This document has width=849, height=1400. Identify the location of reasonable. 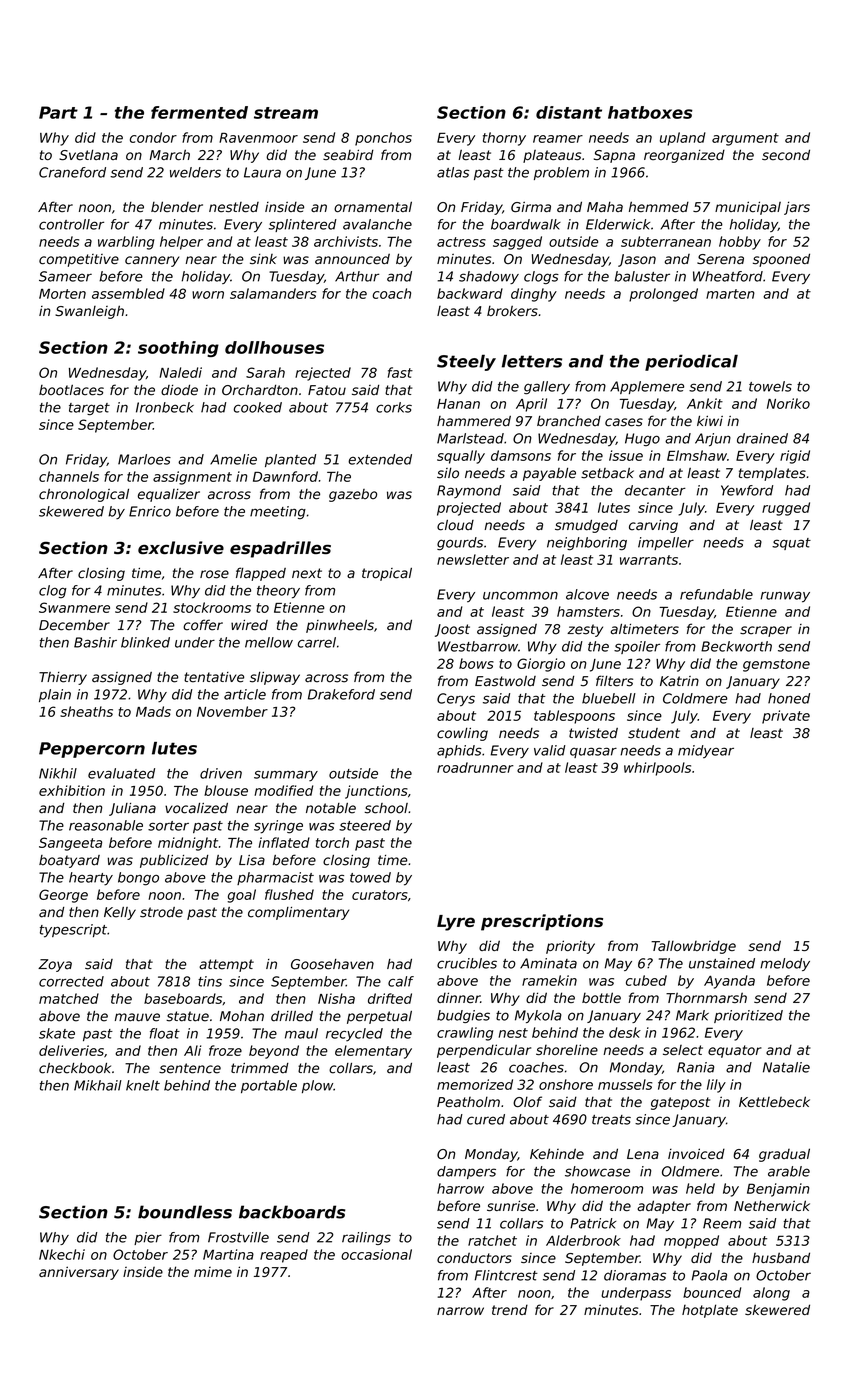
(106, 825).
